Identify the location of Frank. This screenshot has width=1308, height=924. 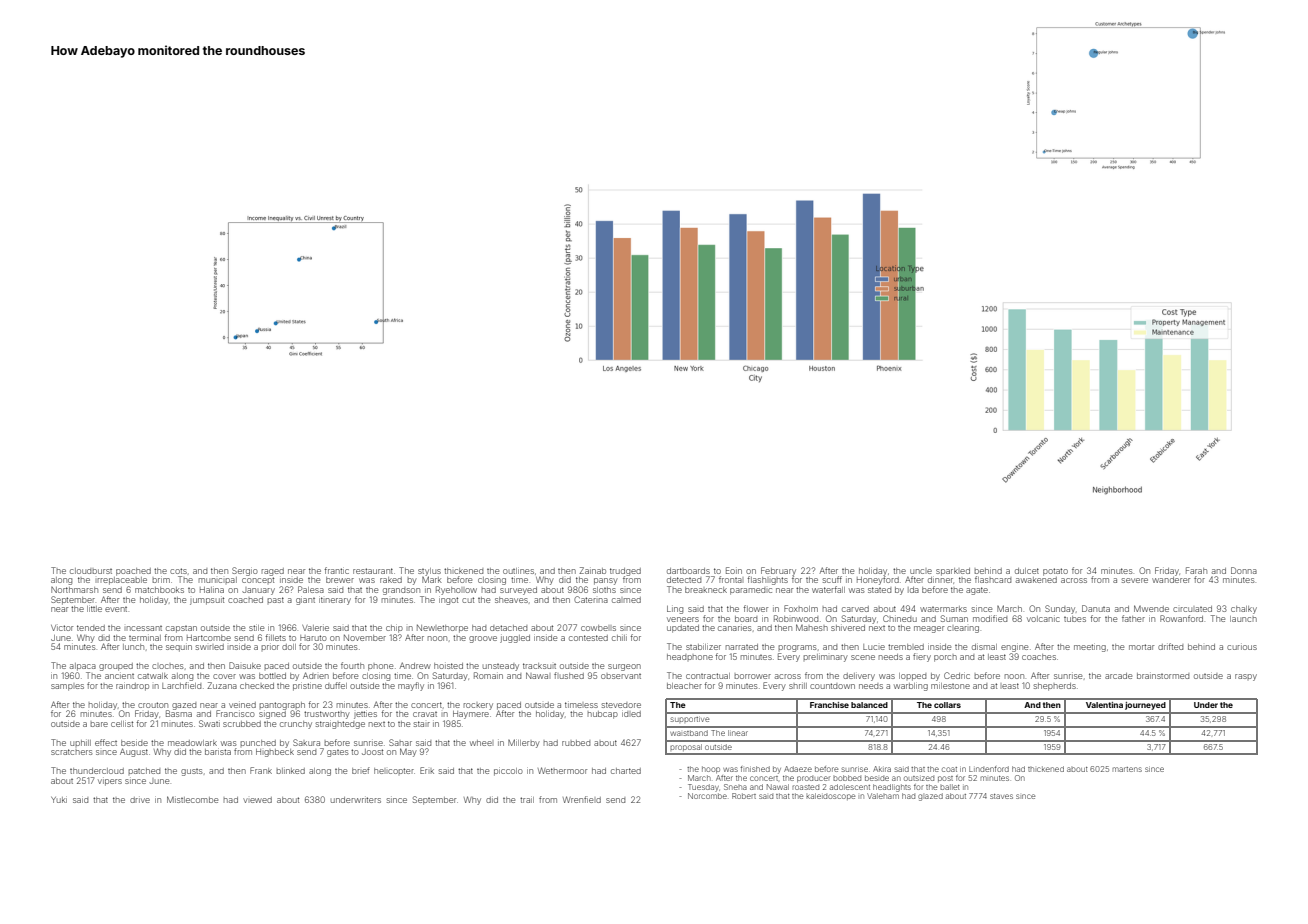
(261, 770).
